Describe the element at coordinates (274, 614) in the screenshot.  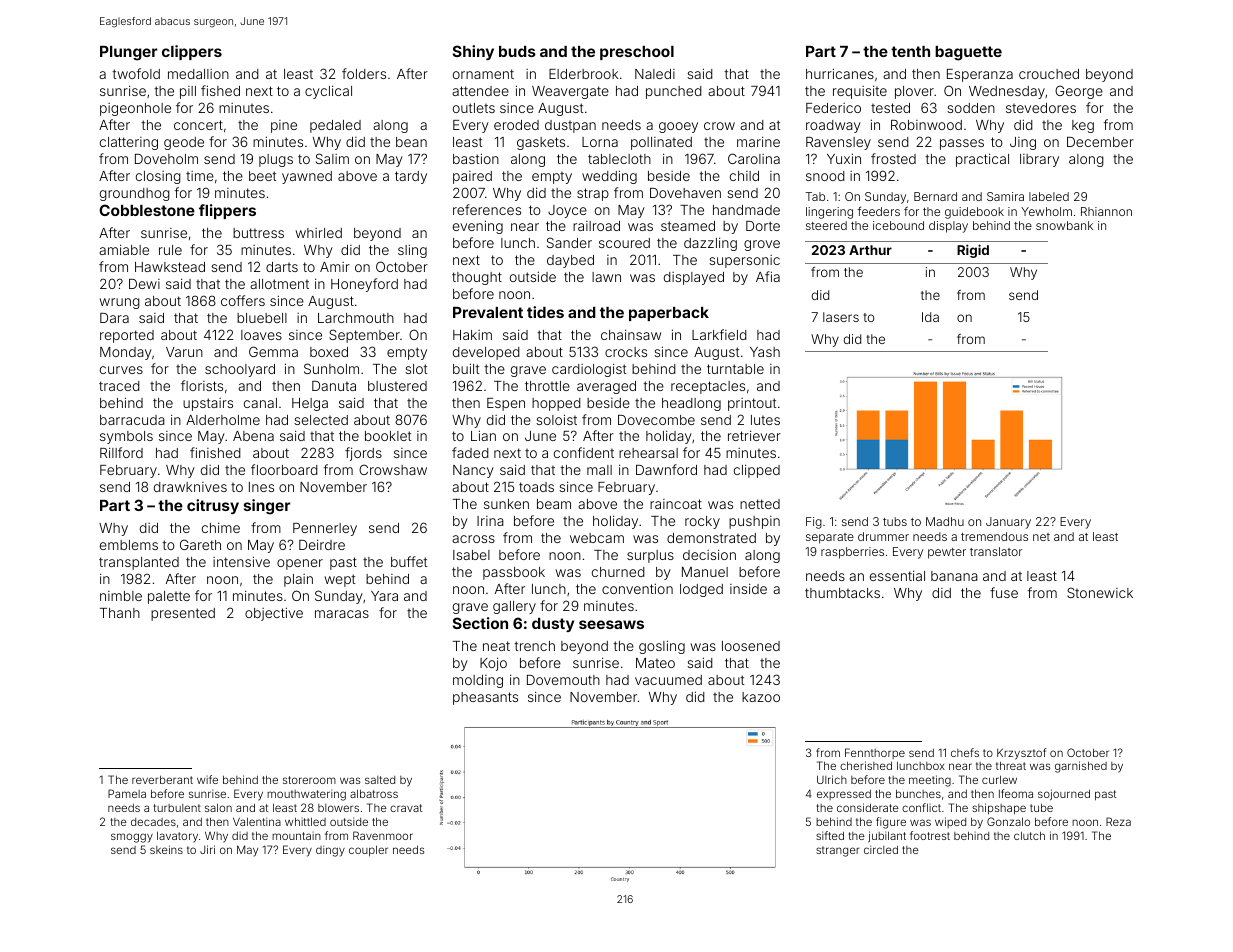
I see `objective` at that location.
